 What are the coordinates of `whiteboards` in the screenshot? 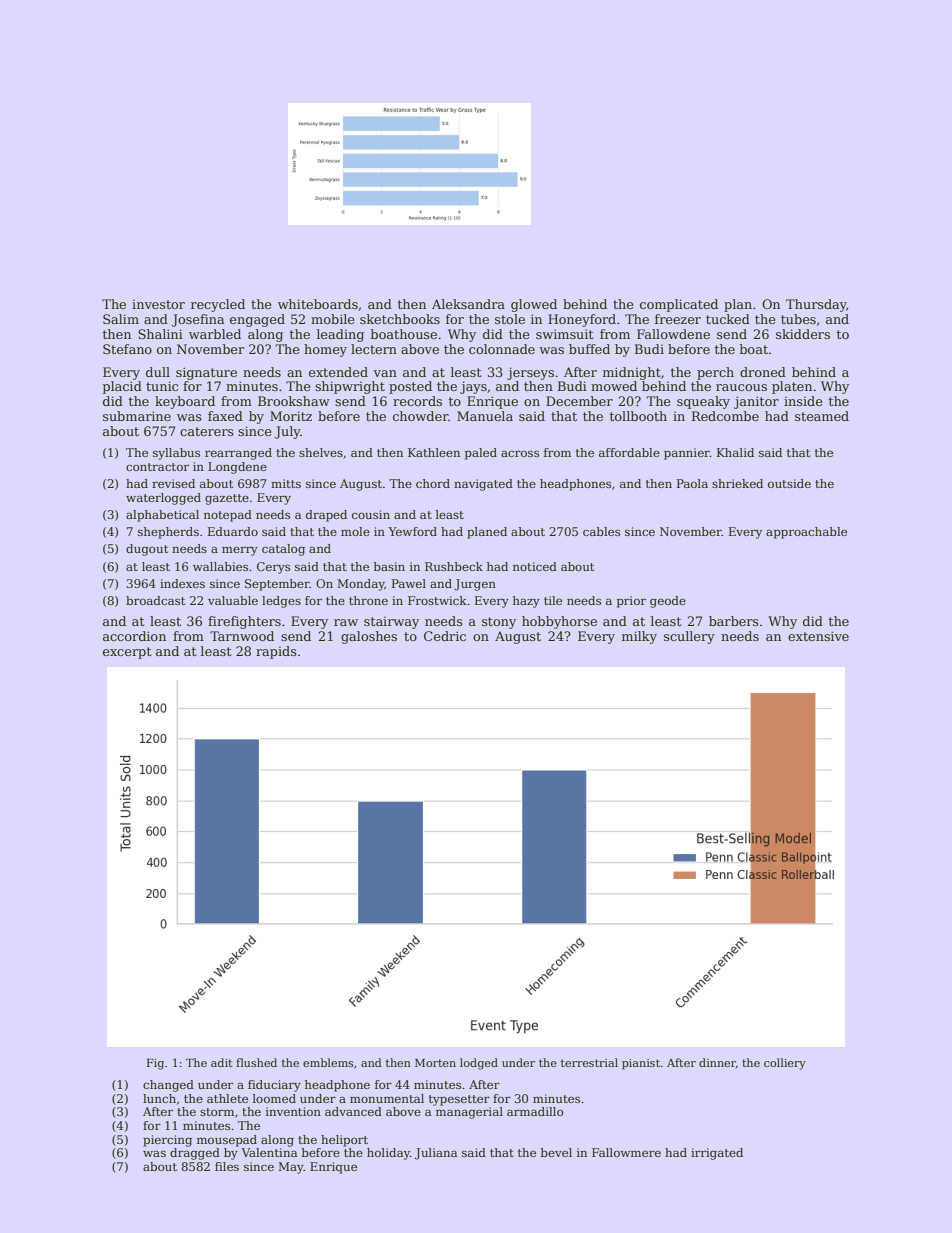 It's located at (318, 304).
